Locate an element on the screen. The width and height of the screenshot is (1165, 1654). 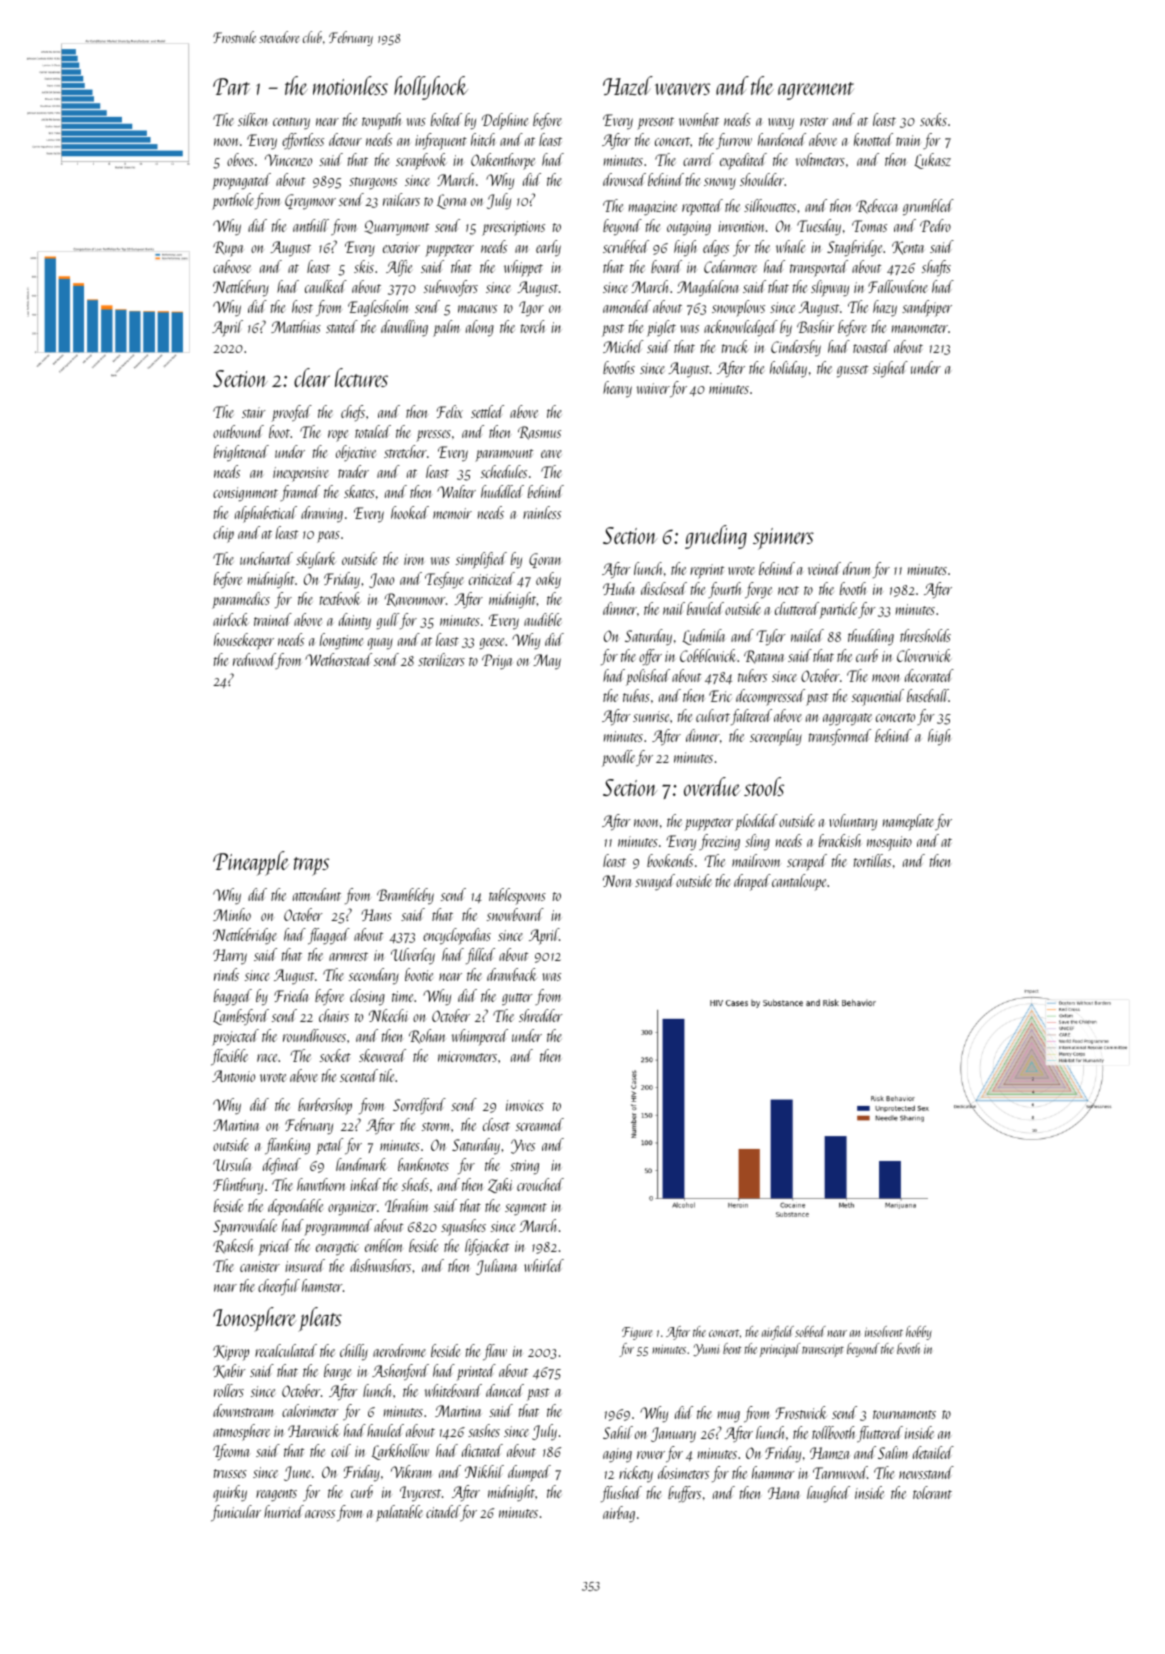
Hana is located at coordinates (784, 1493).
